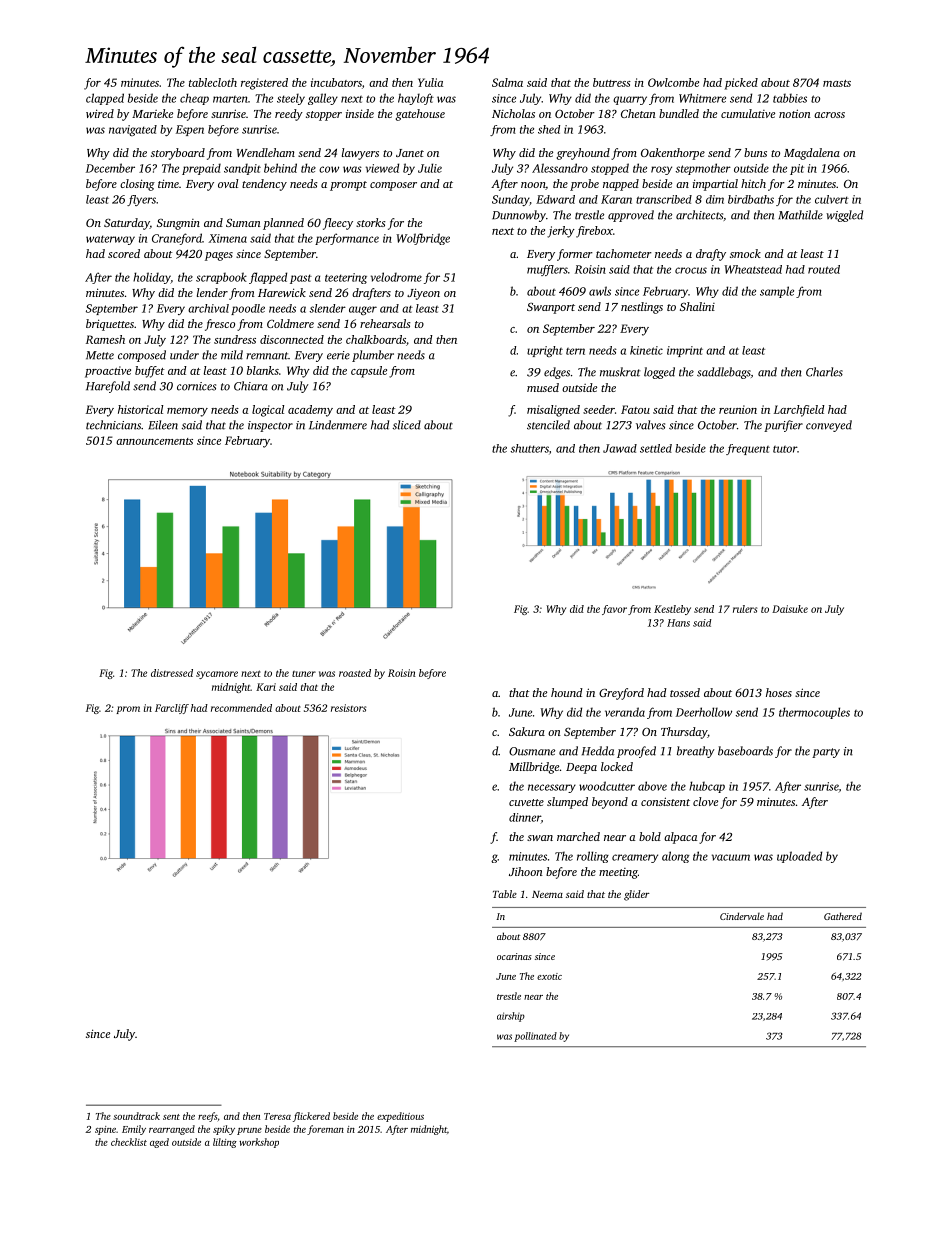 The image size is (952, 1233). Describe the element at coordinates (843, 916) in the screenshot. I see `Gathered` at that location.
